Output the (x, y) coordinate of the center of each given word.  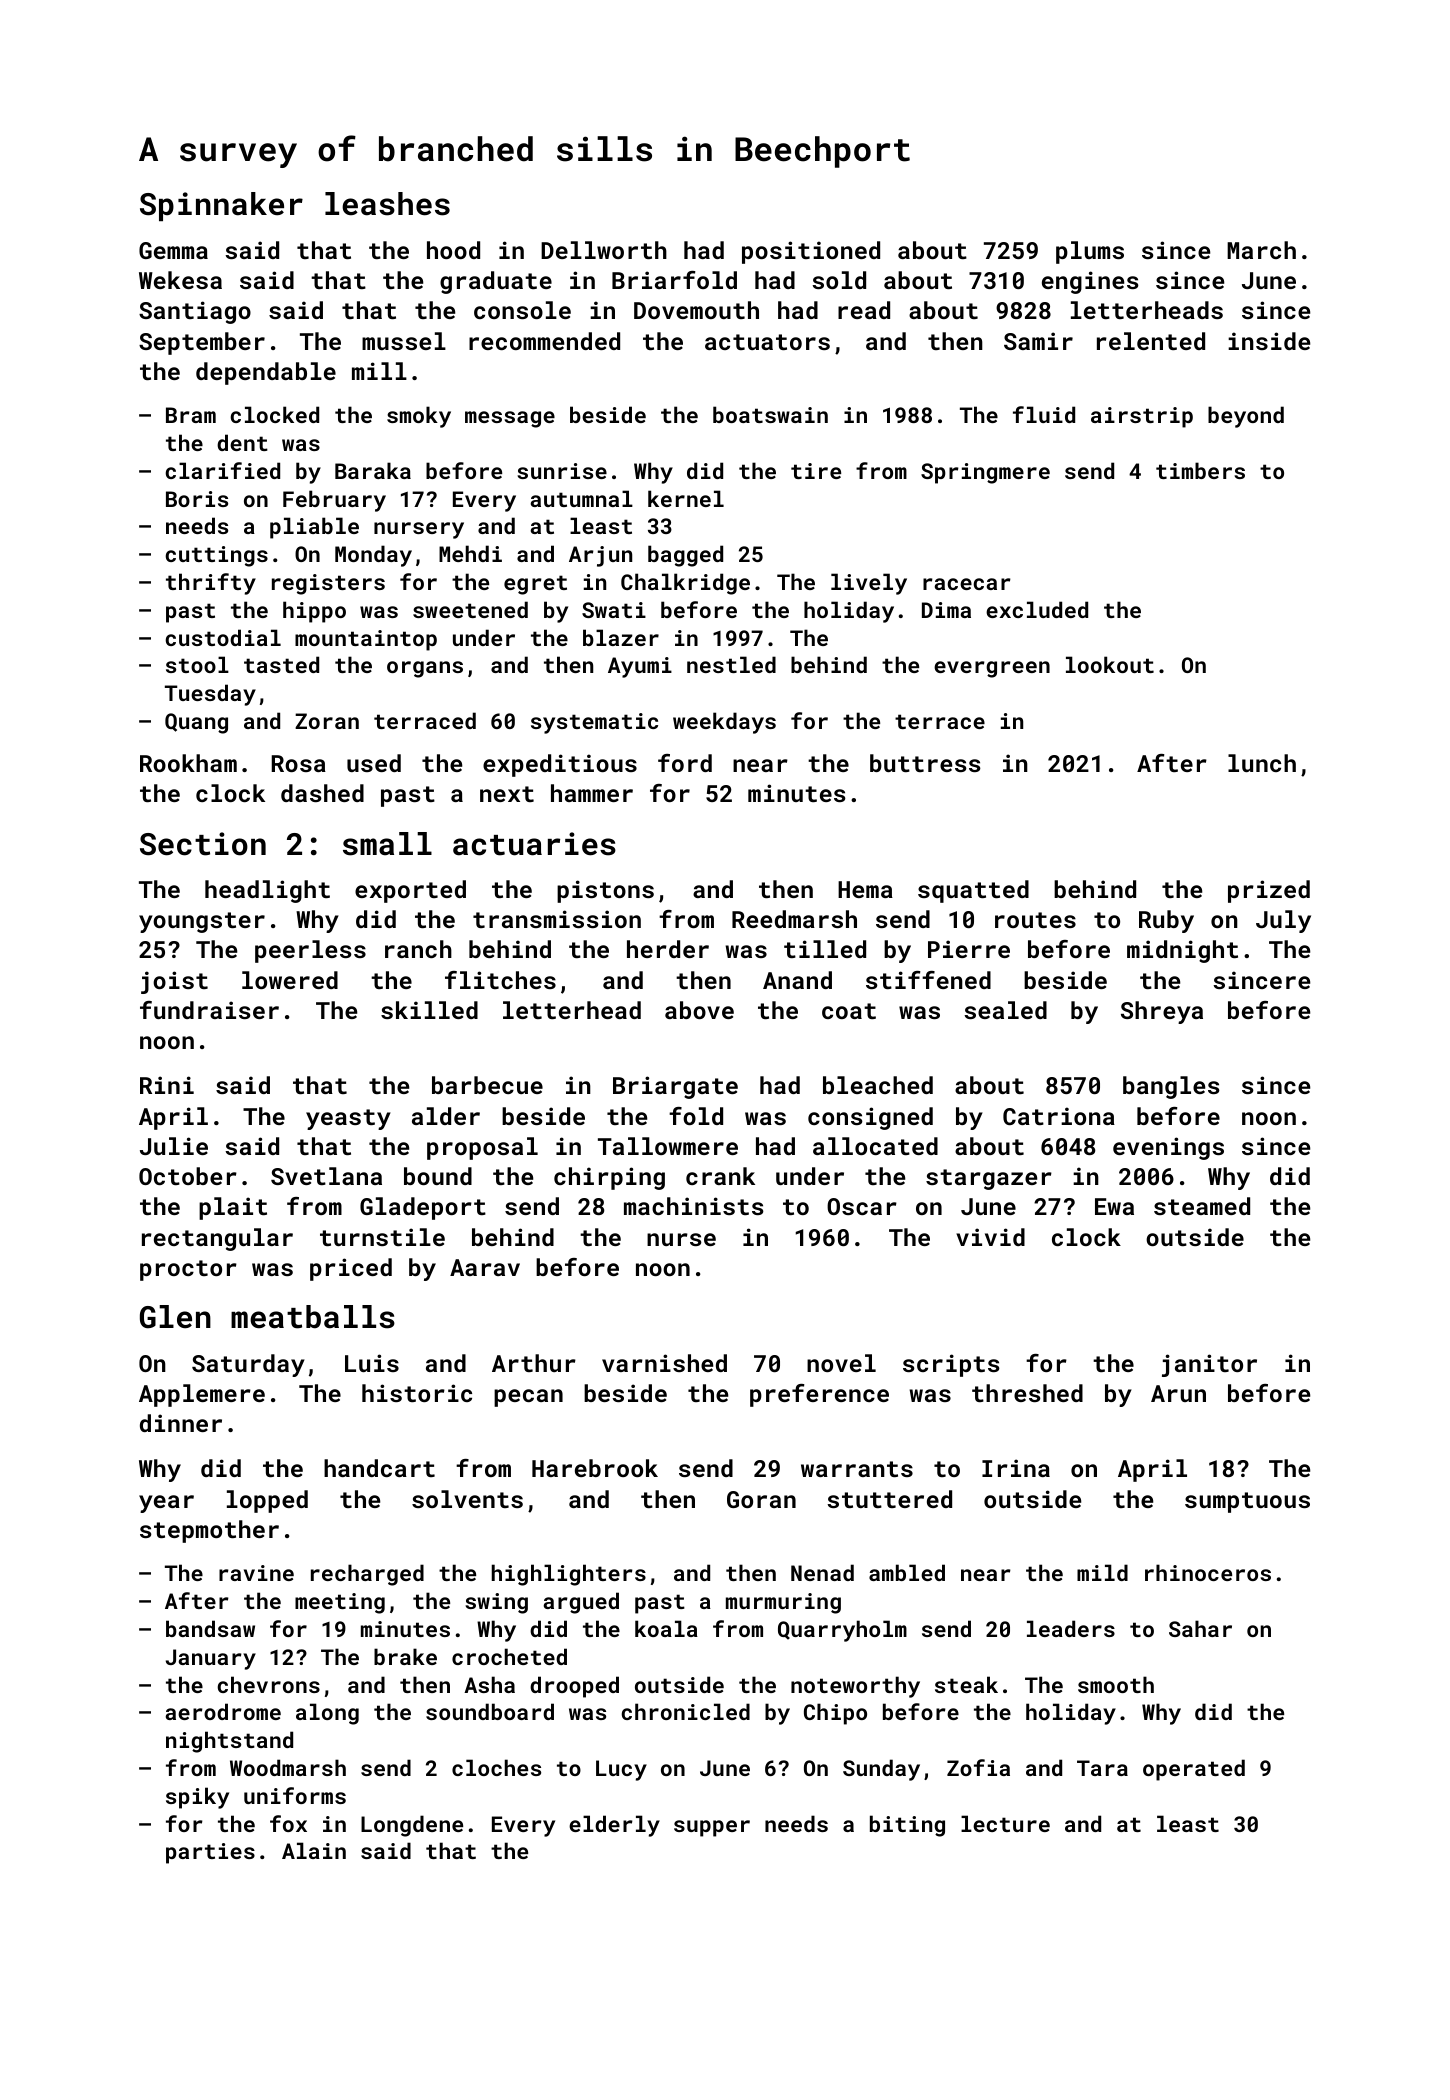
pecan (528, 1398)
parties (210, 1853)
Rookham (188, 763)
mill (379, 371)
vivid (990, 1237)
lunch (1262, 763)
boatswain (770, 414)
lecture (1005, 1823)
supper (712, 1828)
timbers (1200, 470)
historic (417, 1393)
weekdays (724, 723)
